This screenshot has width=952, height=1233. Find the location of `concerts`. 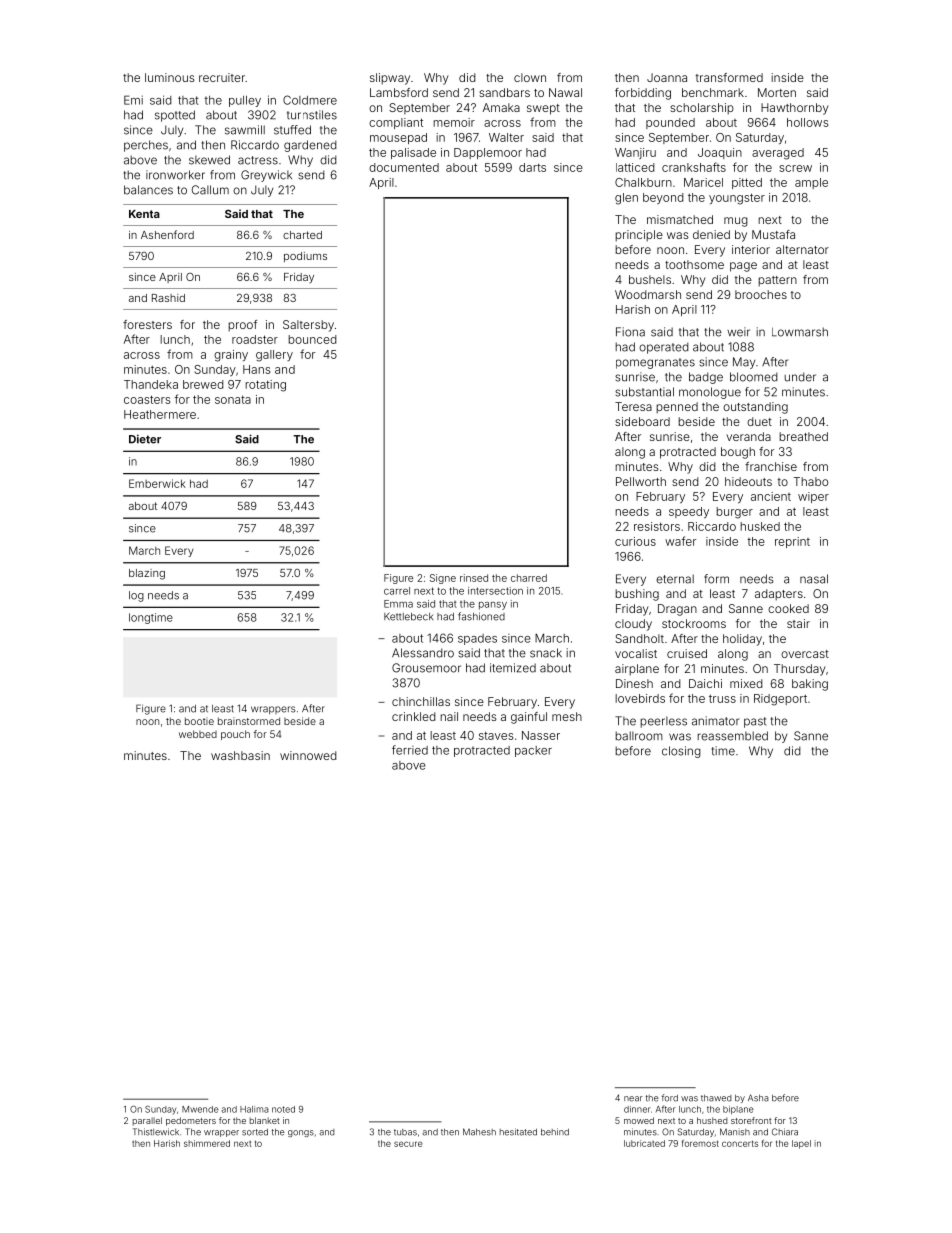

concerts is located at coordinates (740, 1143).
